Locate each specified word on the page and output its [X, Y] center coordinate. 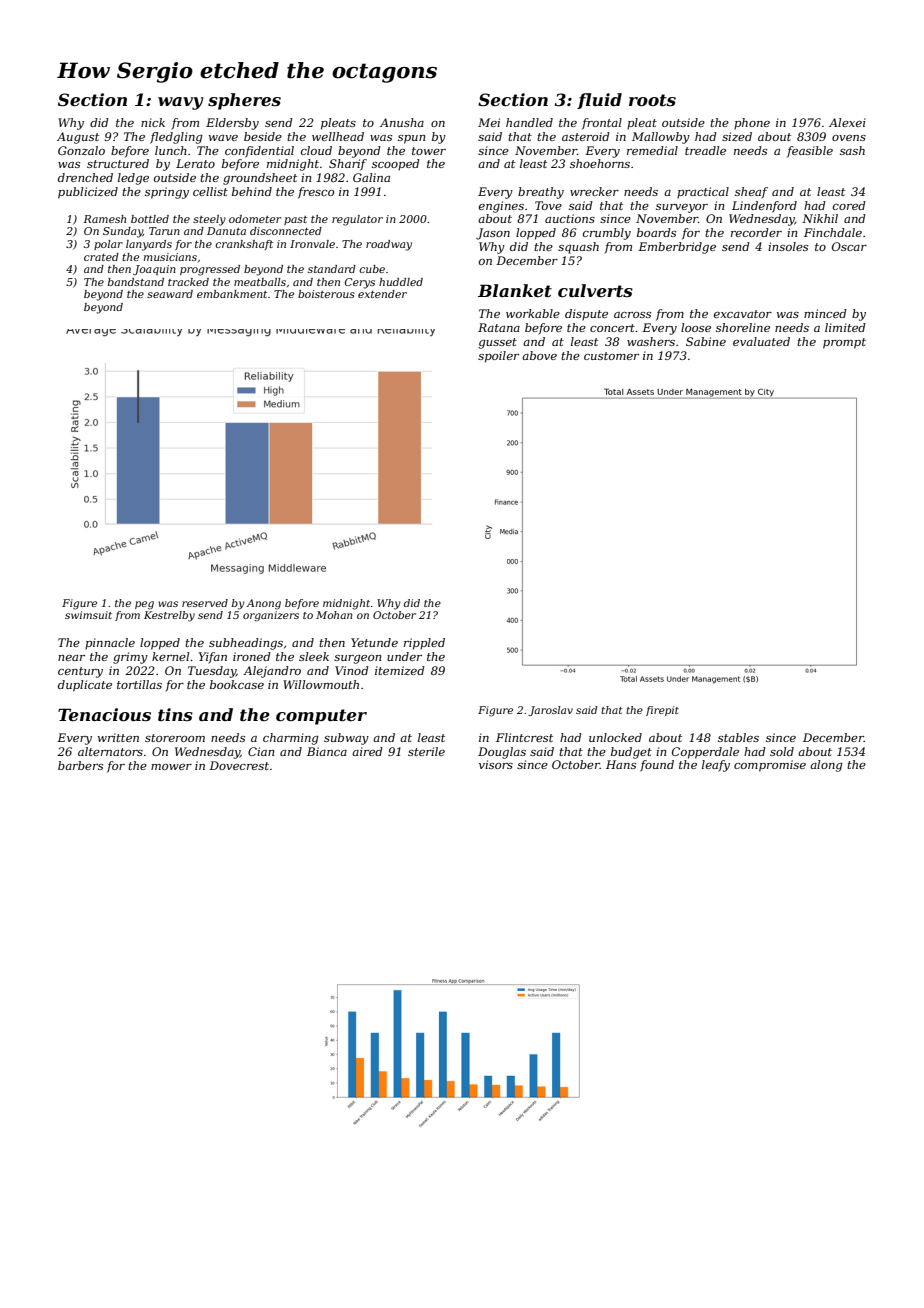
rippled [424, 644]
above [539, 355]
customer [611, 356]
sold [782, 751]
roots [652, 100]
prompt [844, 343]
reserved [205, 603]
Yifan [213, 658]
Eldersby [232, 124]
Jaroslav [550, 711]
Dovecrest [239, 765]
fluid [599, 101]
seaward [170, 294]
